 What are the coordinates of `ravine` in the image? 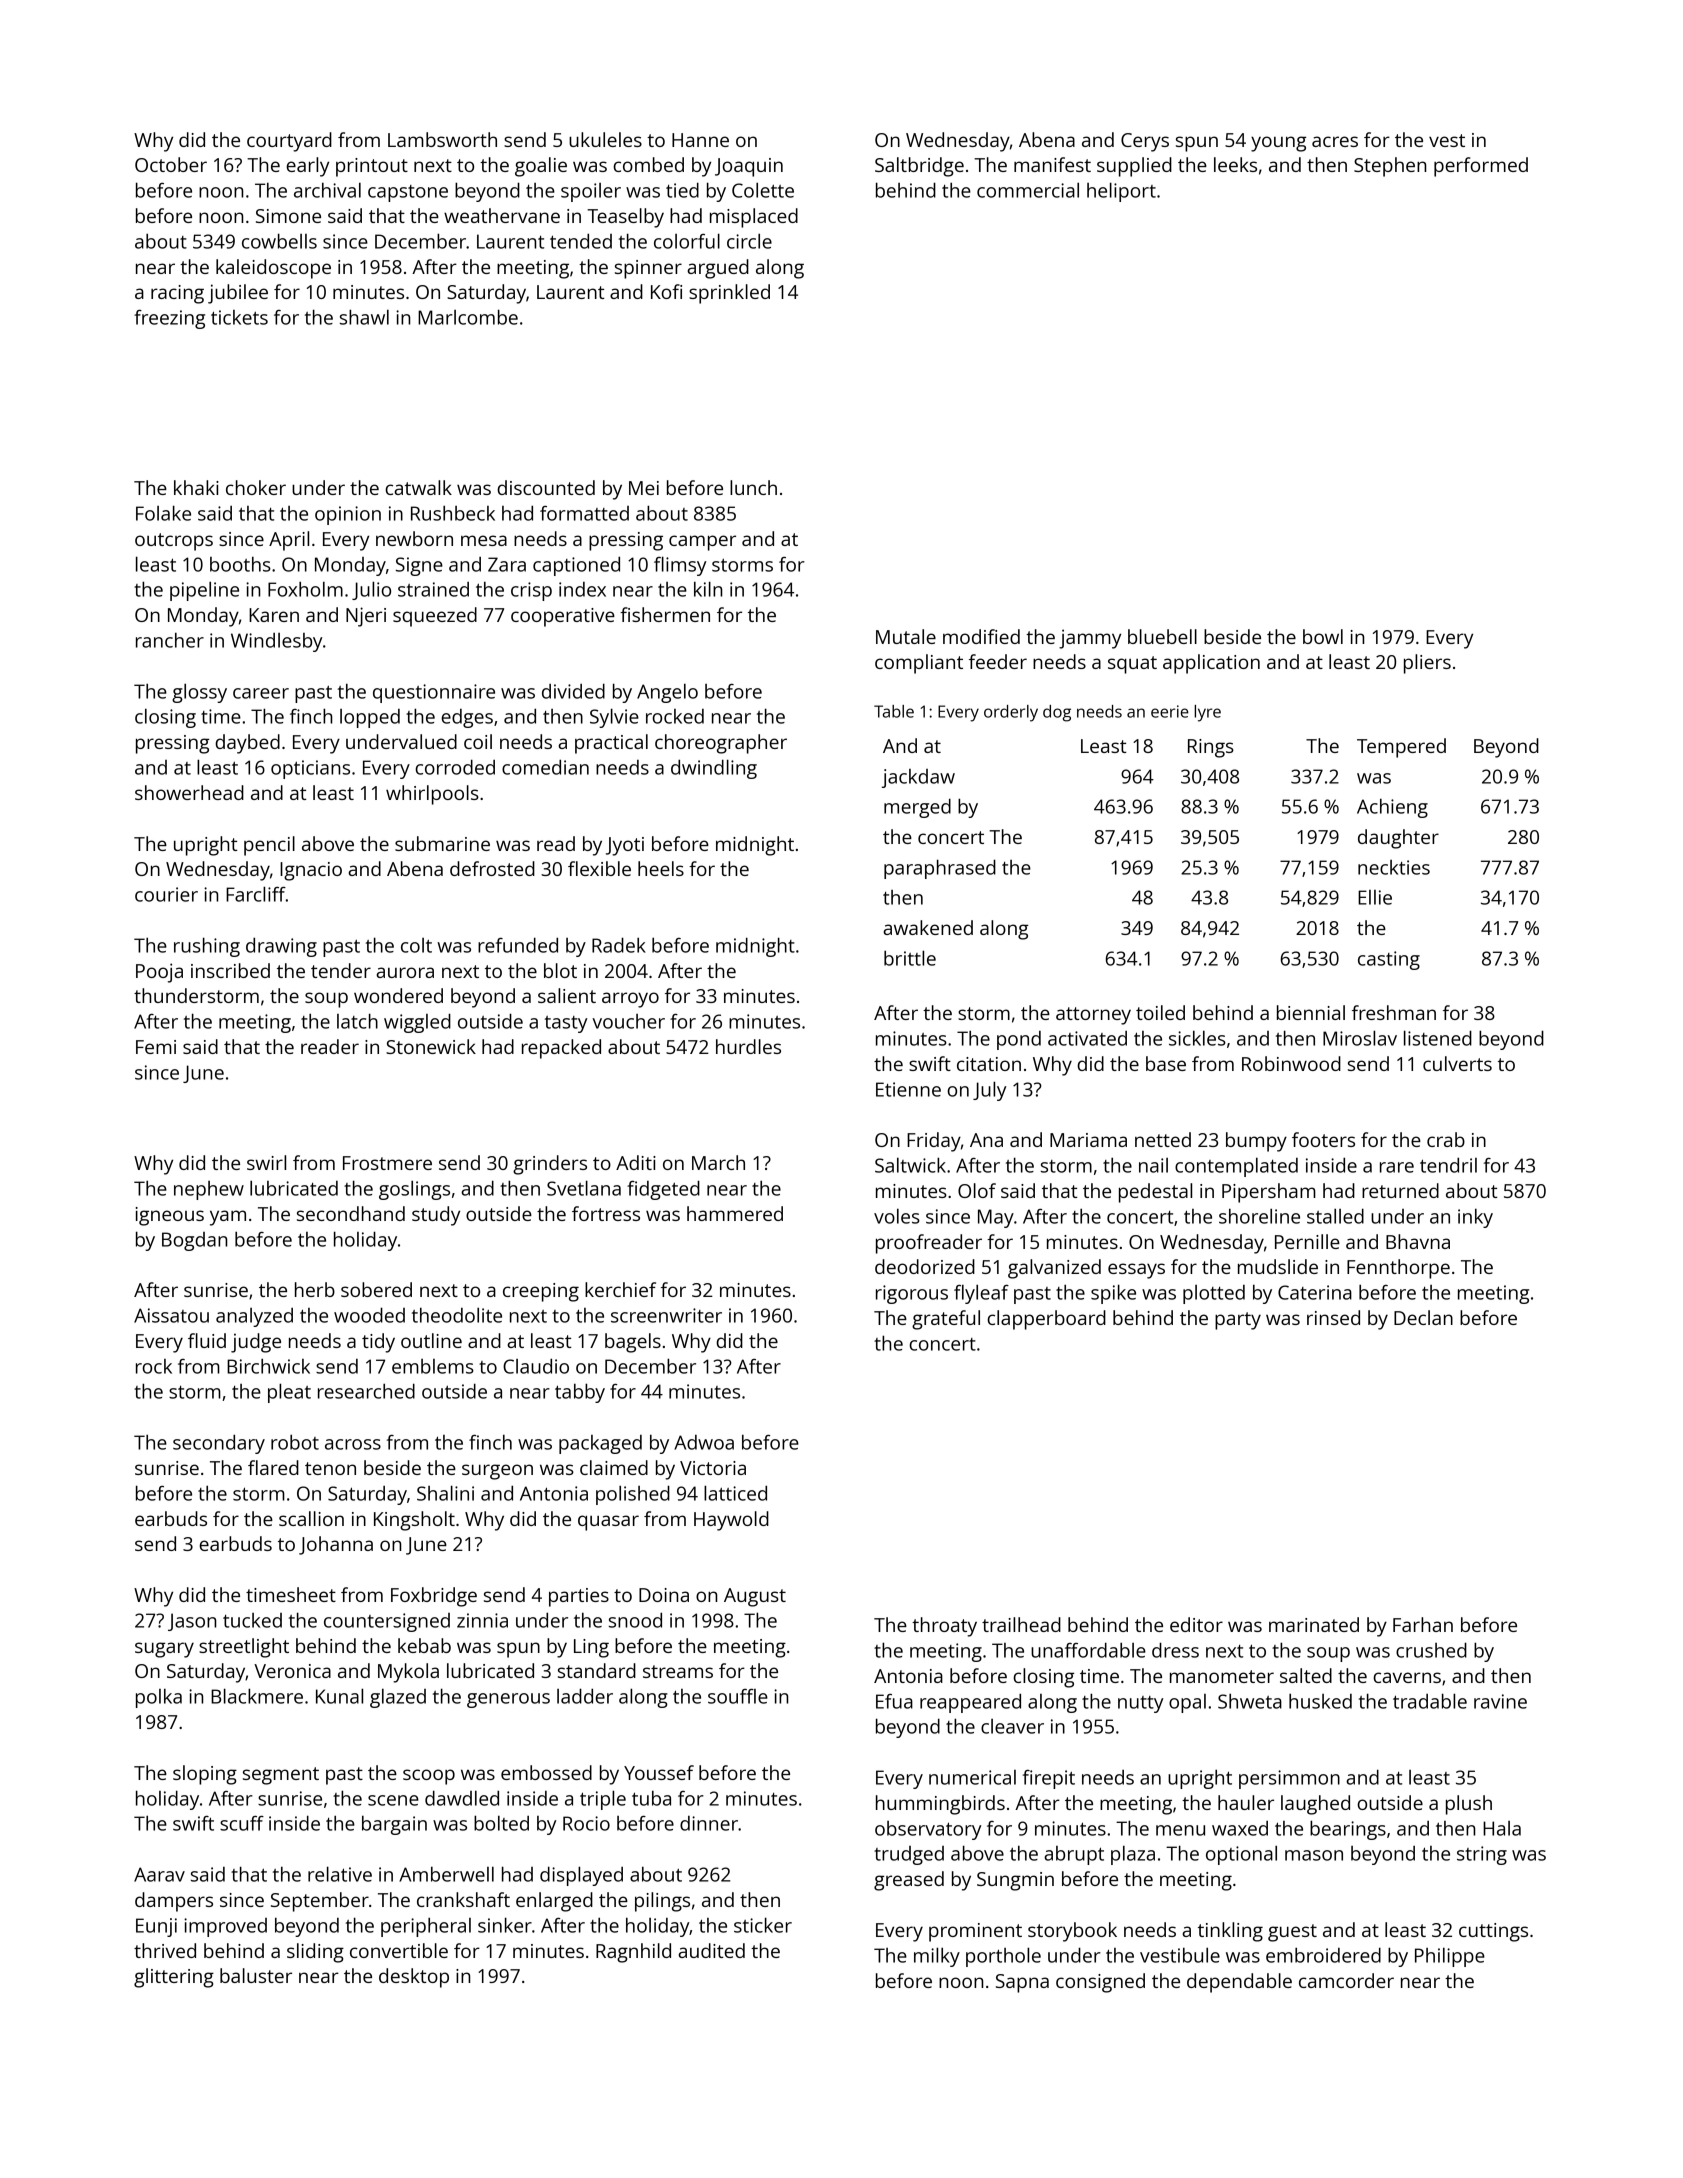 It's located at (1500, 1701).
